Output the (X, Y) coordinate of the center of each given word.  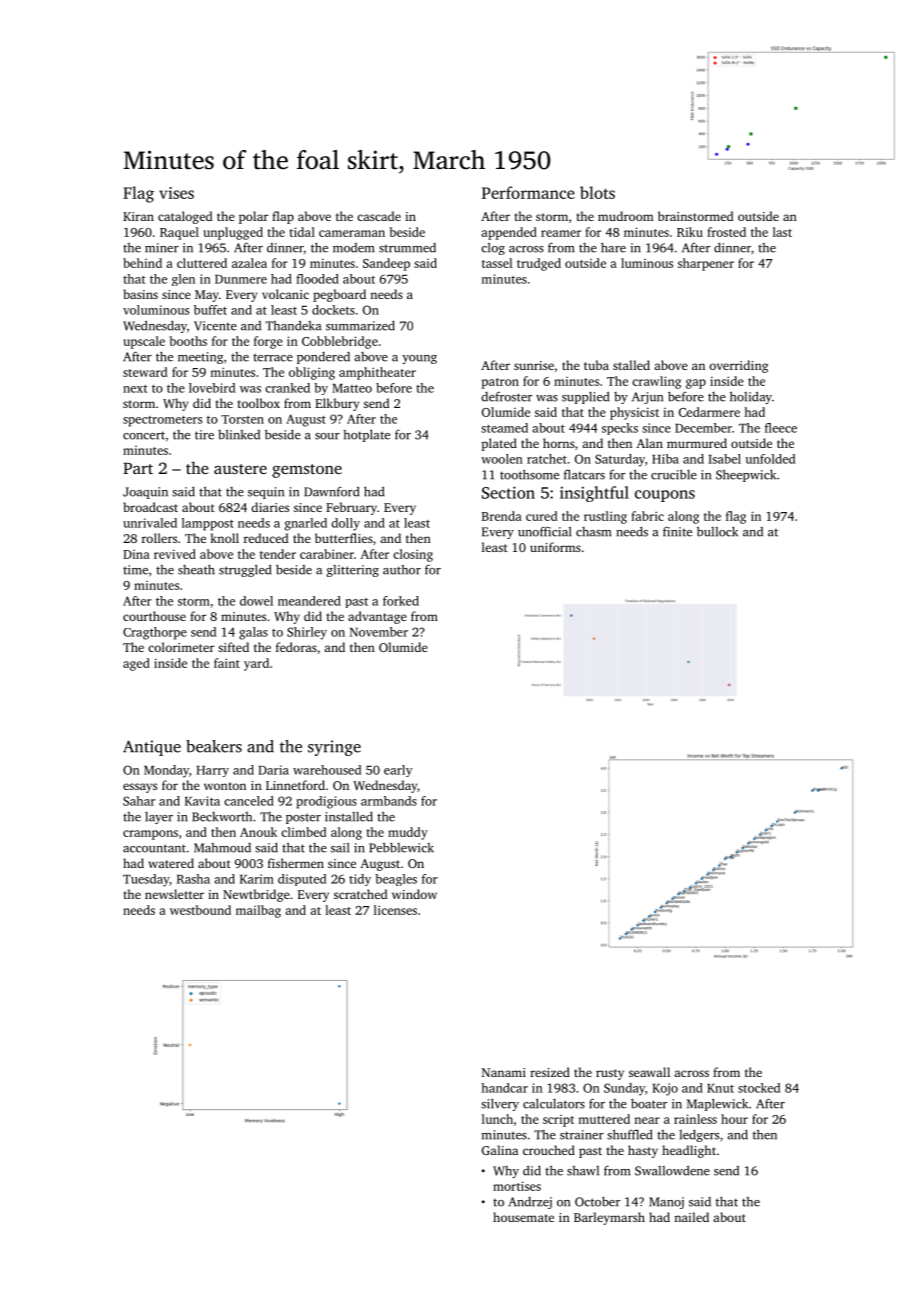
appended (509, 233)
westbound (200, 910)
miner (162, 248)
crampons (150, 835)
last (782, 232)
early (398, 771)
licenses (395, 910)
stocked (759, 1088)
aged (136, 664)
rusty (610, 1074)
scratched (361, 894)
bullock (717, 531)
